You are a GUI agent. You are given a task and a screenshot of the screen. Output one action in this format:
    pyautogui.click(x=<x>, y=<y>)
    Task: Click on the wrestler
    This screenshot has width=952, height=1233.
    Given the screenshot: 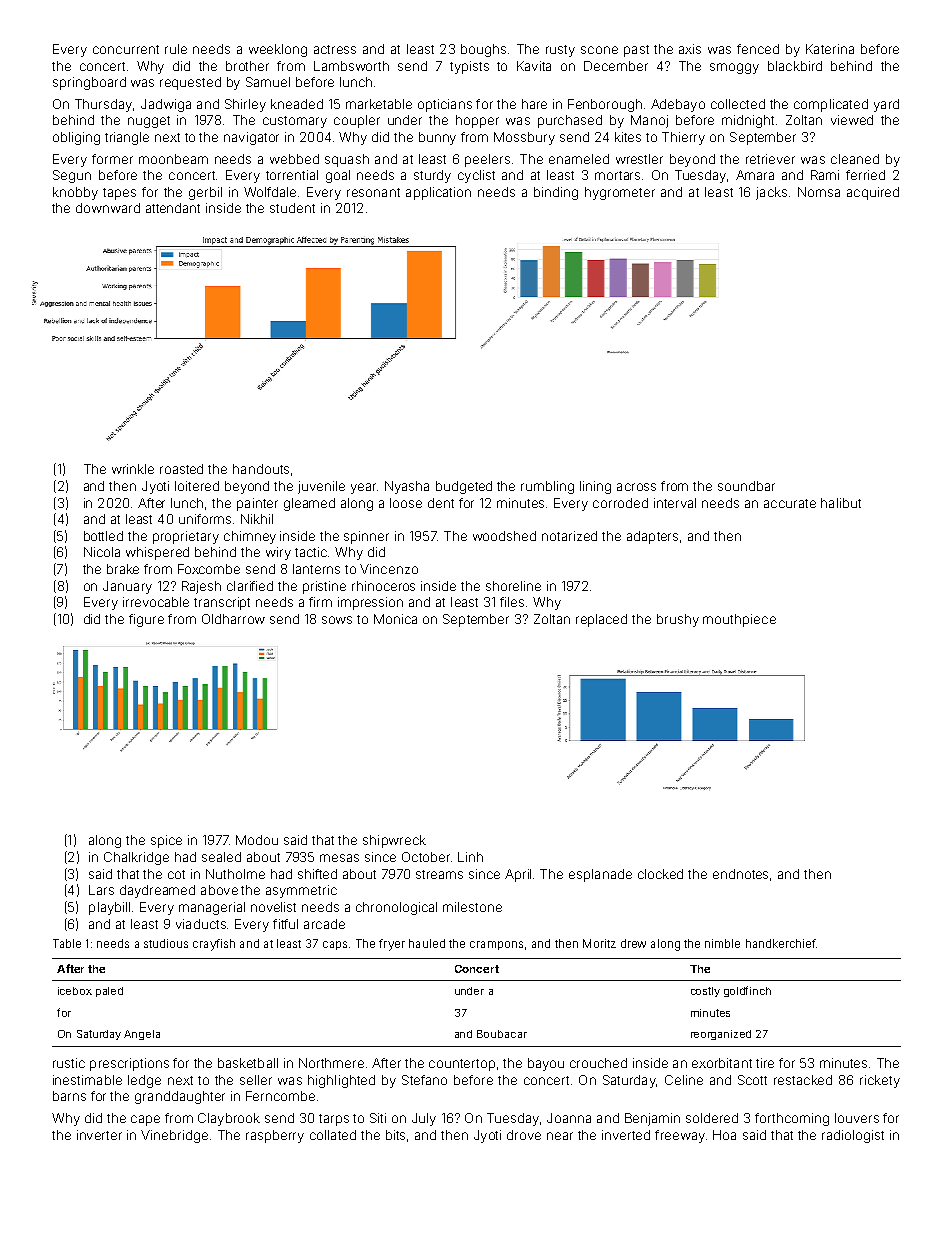 What is the action you would take?
    pyautogui.click(x=639, y=159)
